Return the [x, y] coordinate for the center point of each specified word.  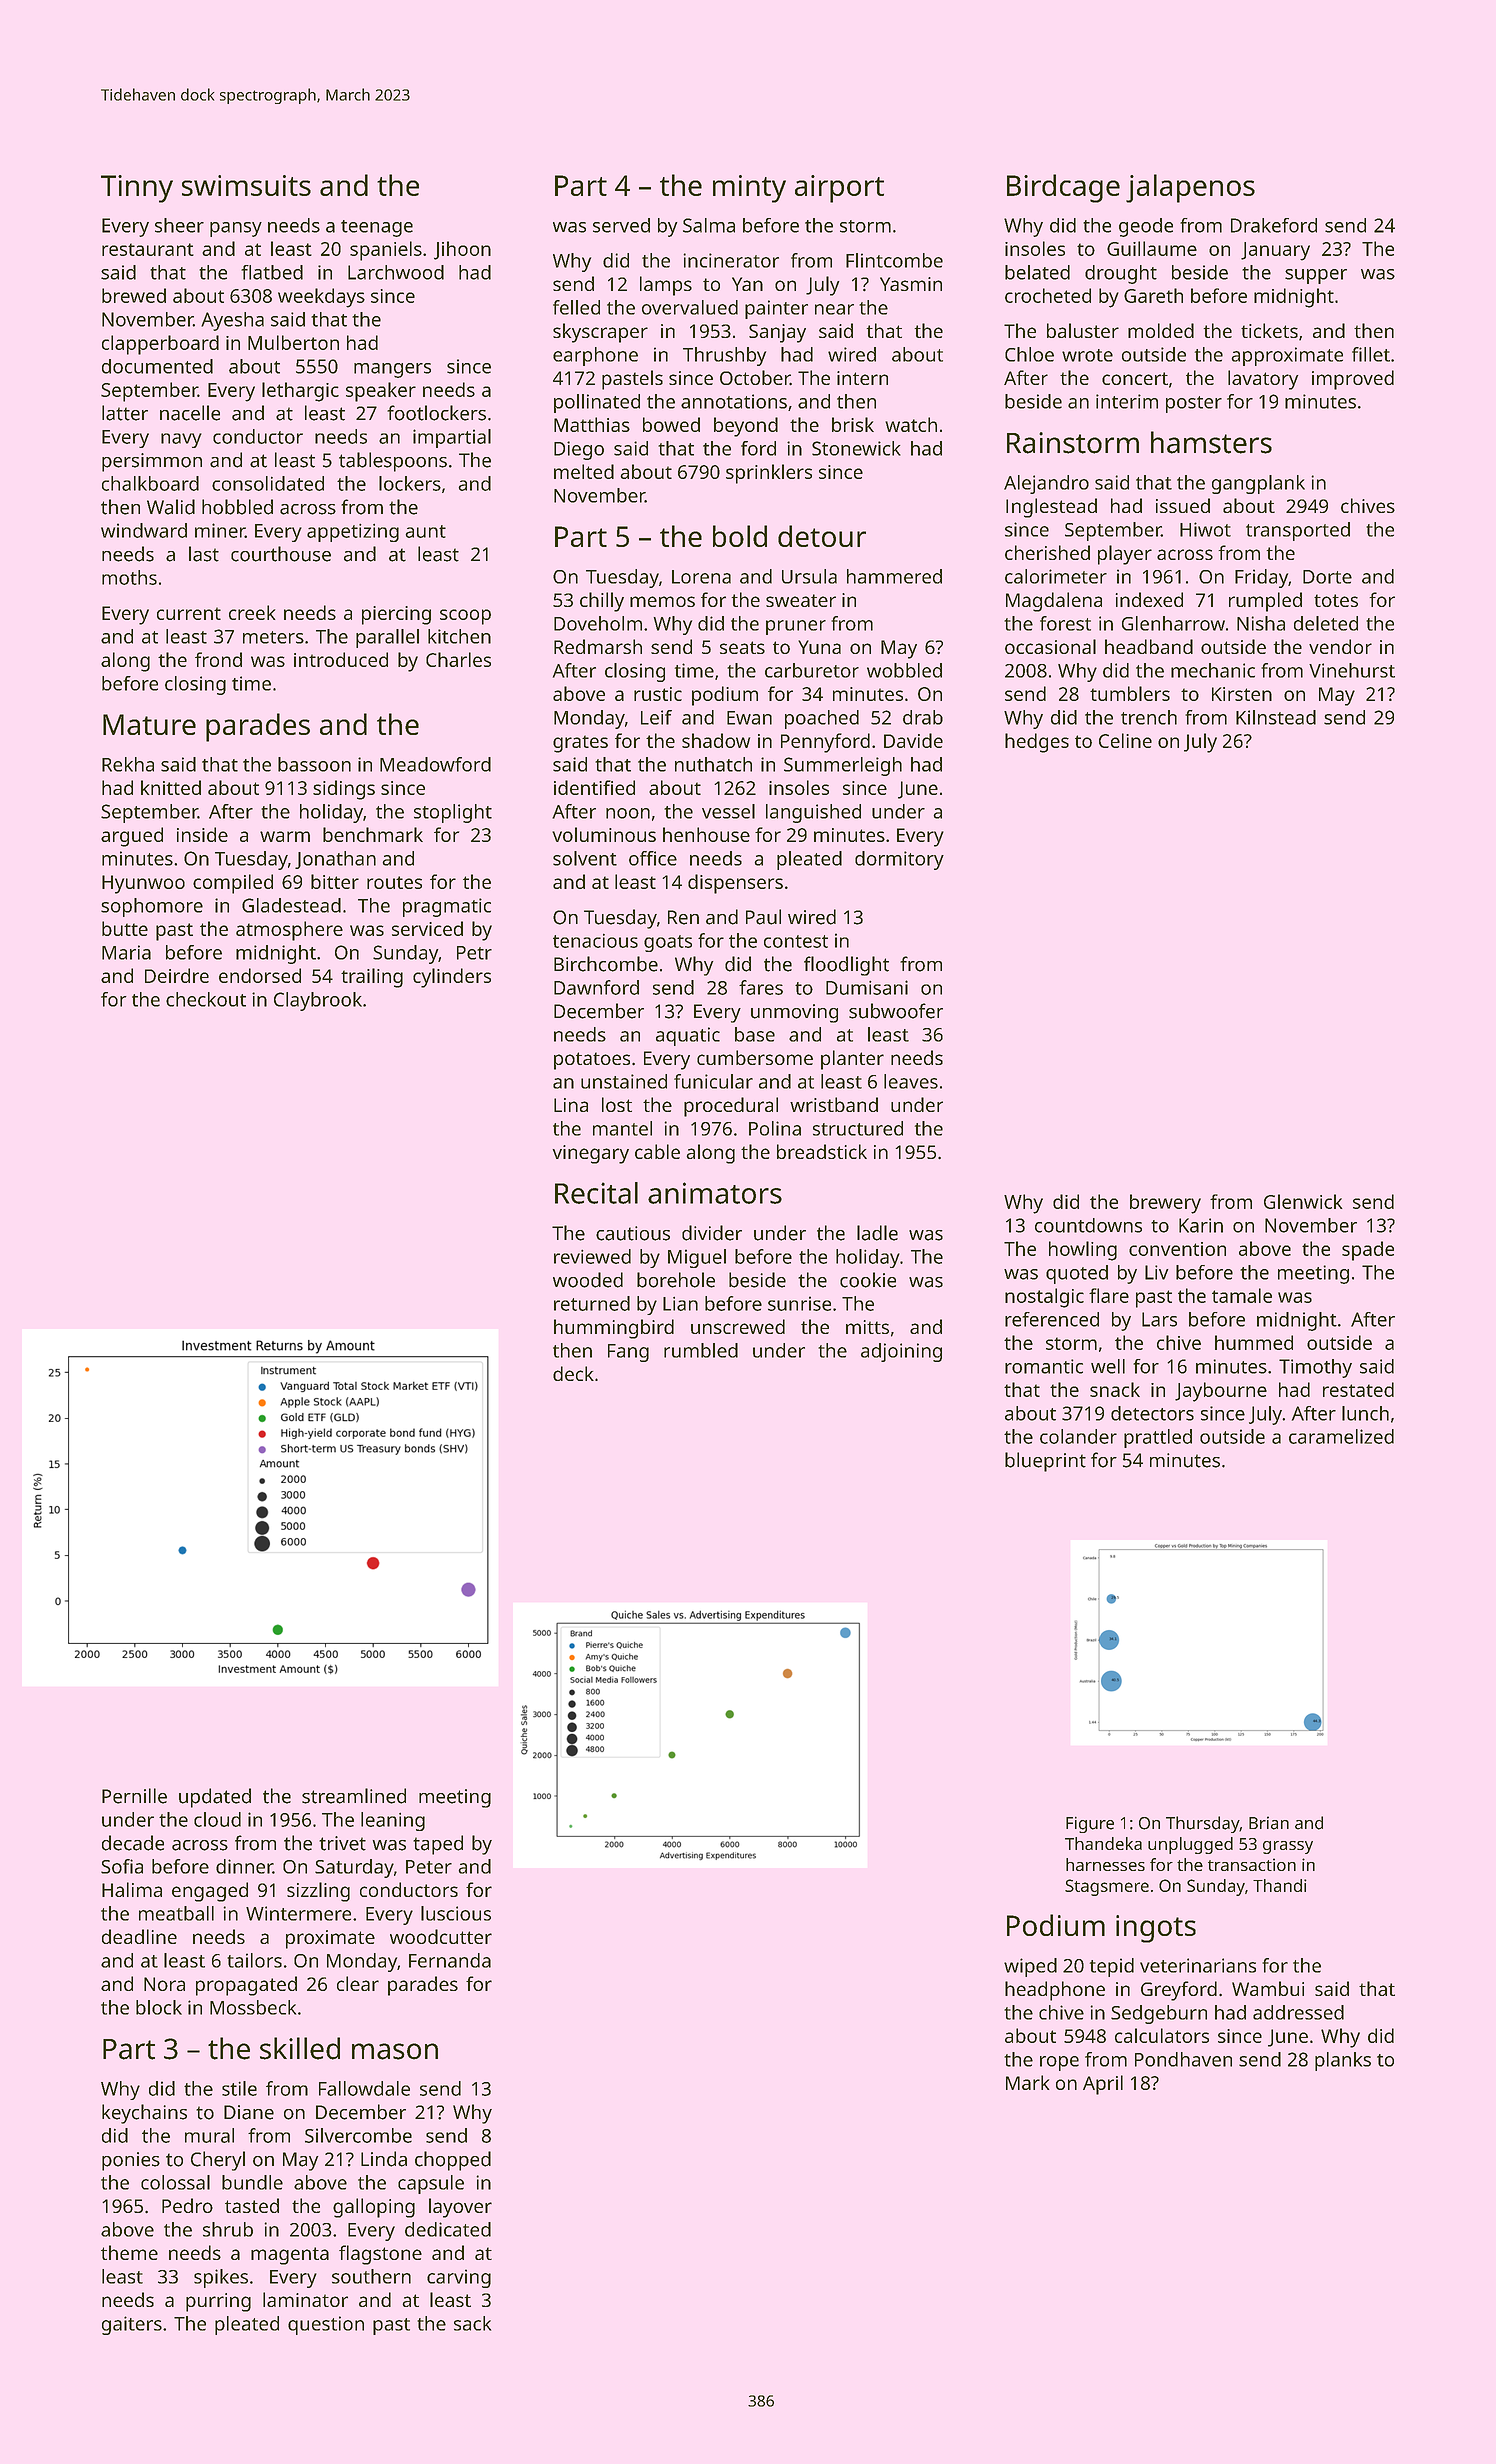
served [621, 225]
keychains [144, 2114]
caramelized [1341, 1436]
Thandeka [1103, 1843]
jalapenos [1190, 188]
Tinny [137, 189]
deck [573, 1373]
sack [472, 2323]
